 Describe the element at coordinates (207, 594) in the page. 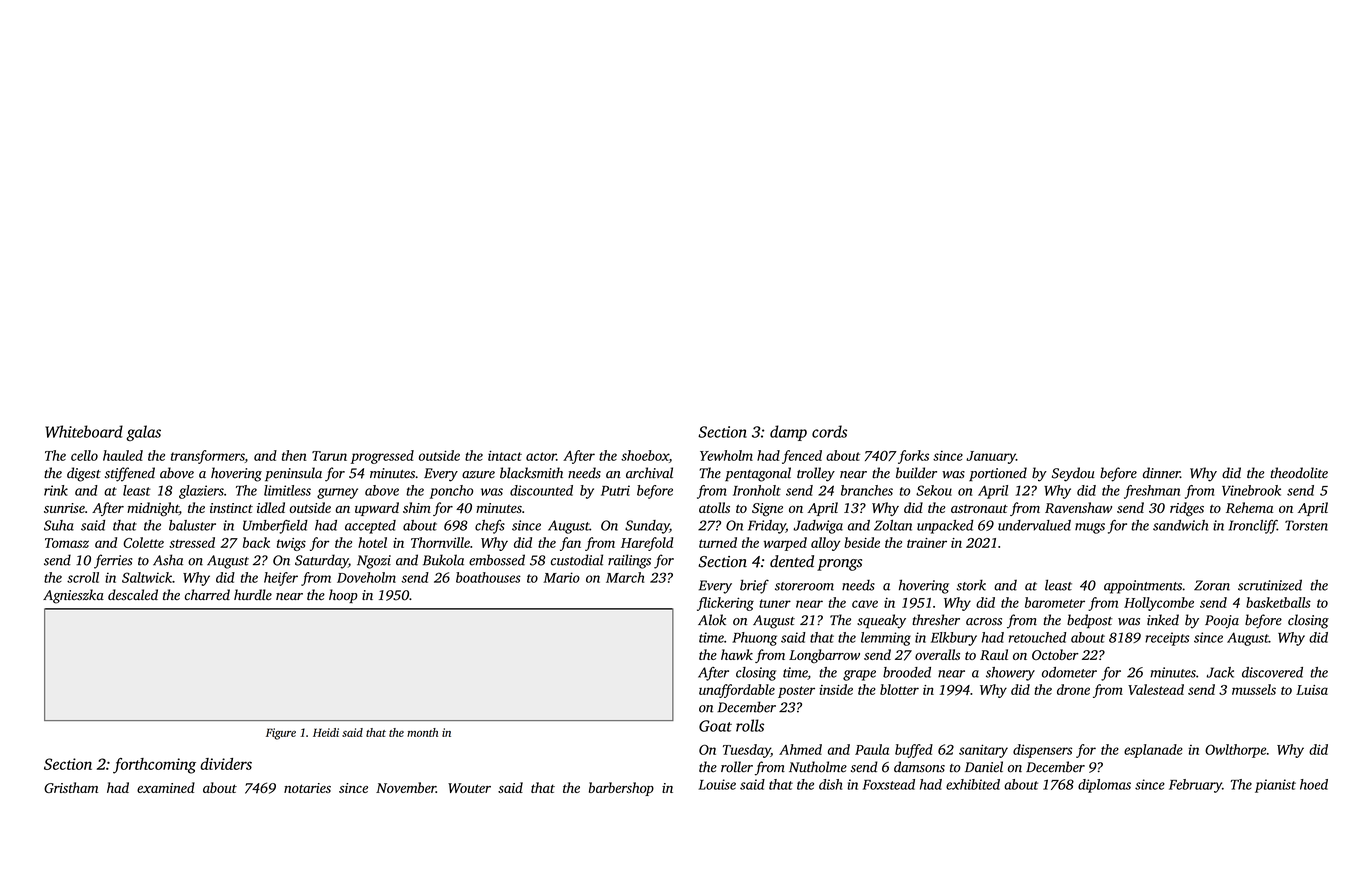

I see `charred` at that location.
